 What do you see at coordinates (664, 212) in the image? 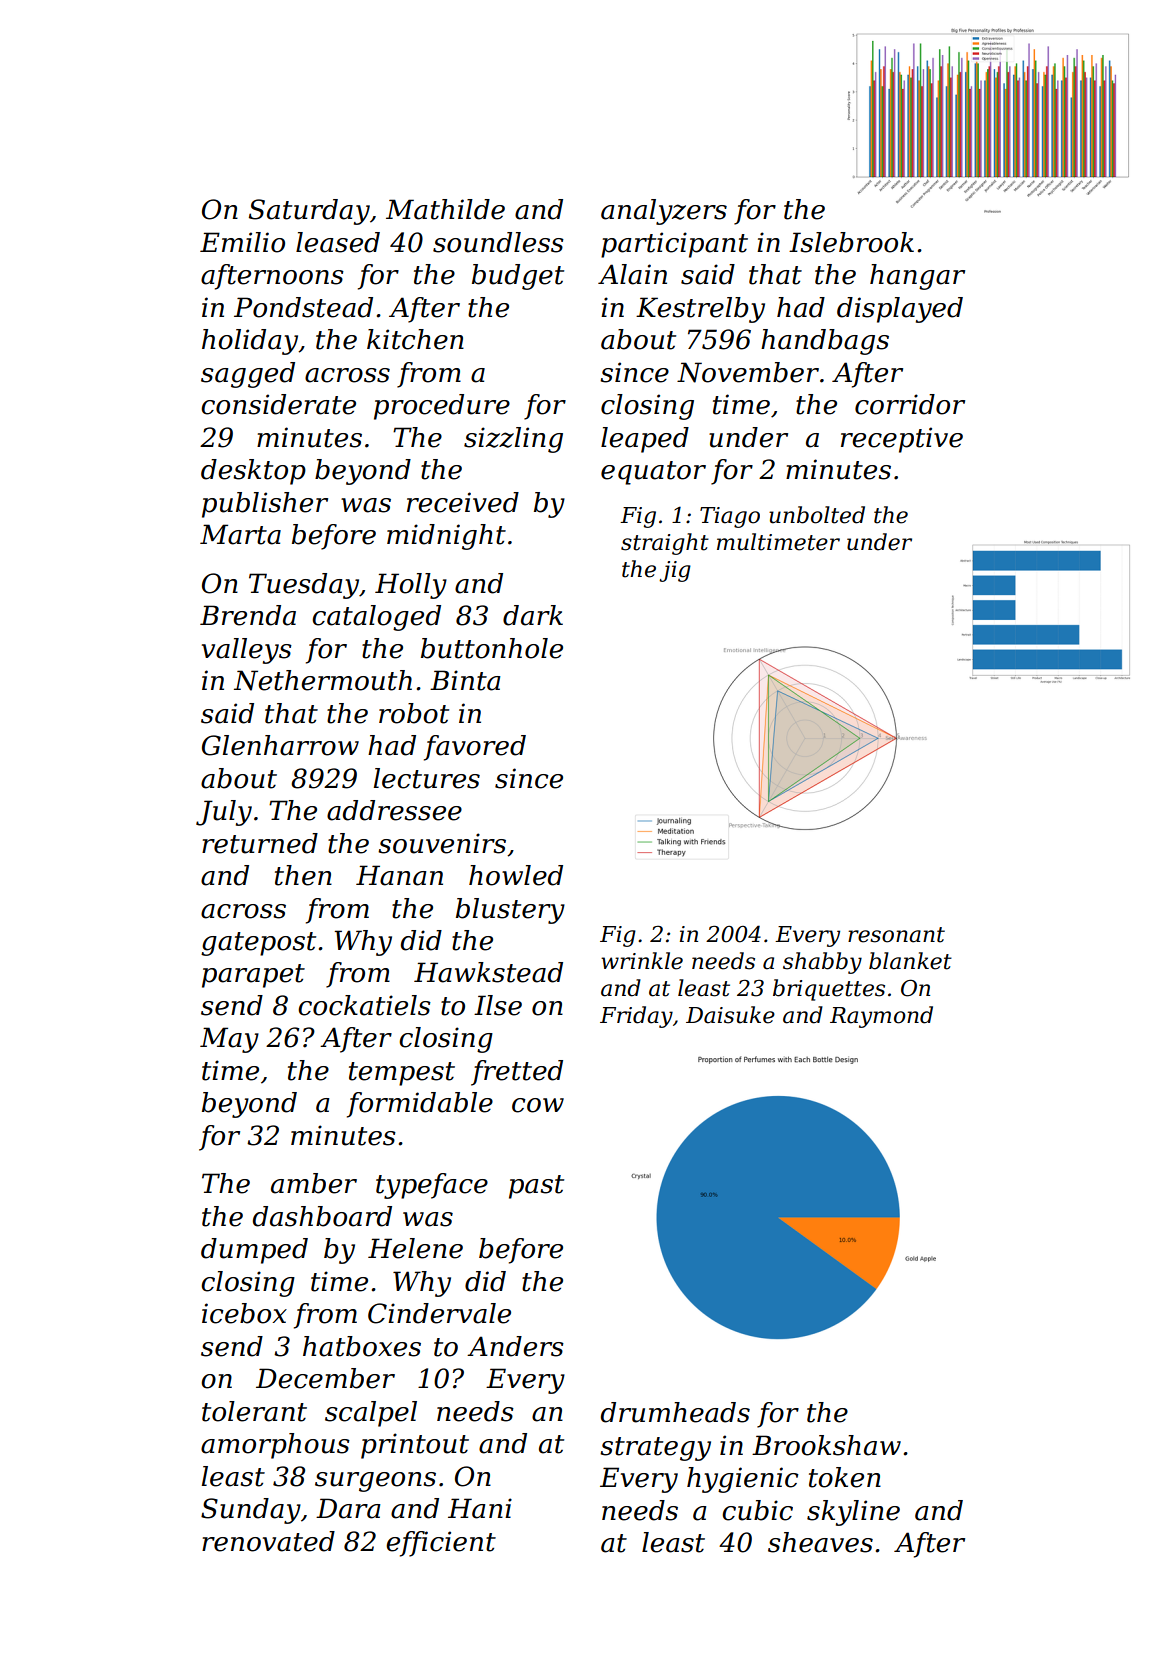
I see `analyzers` at bounding box center [664, 212].
